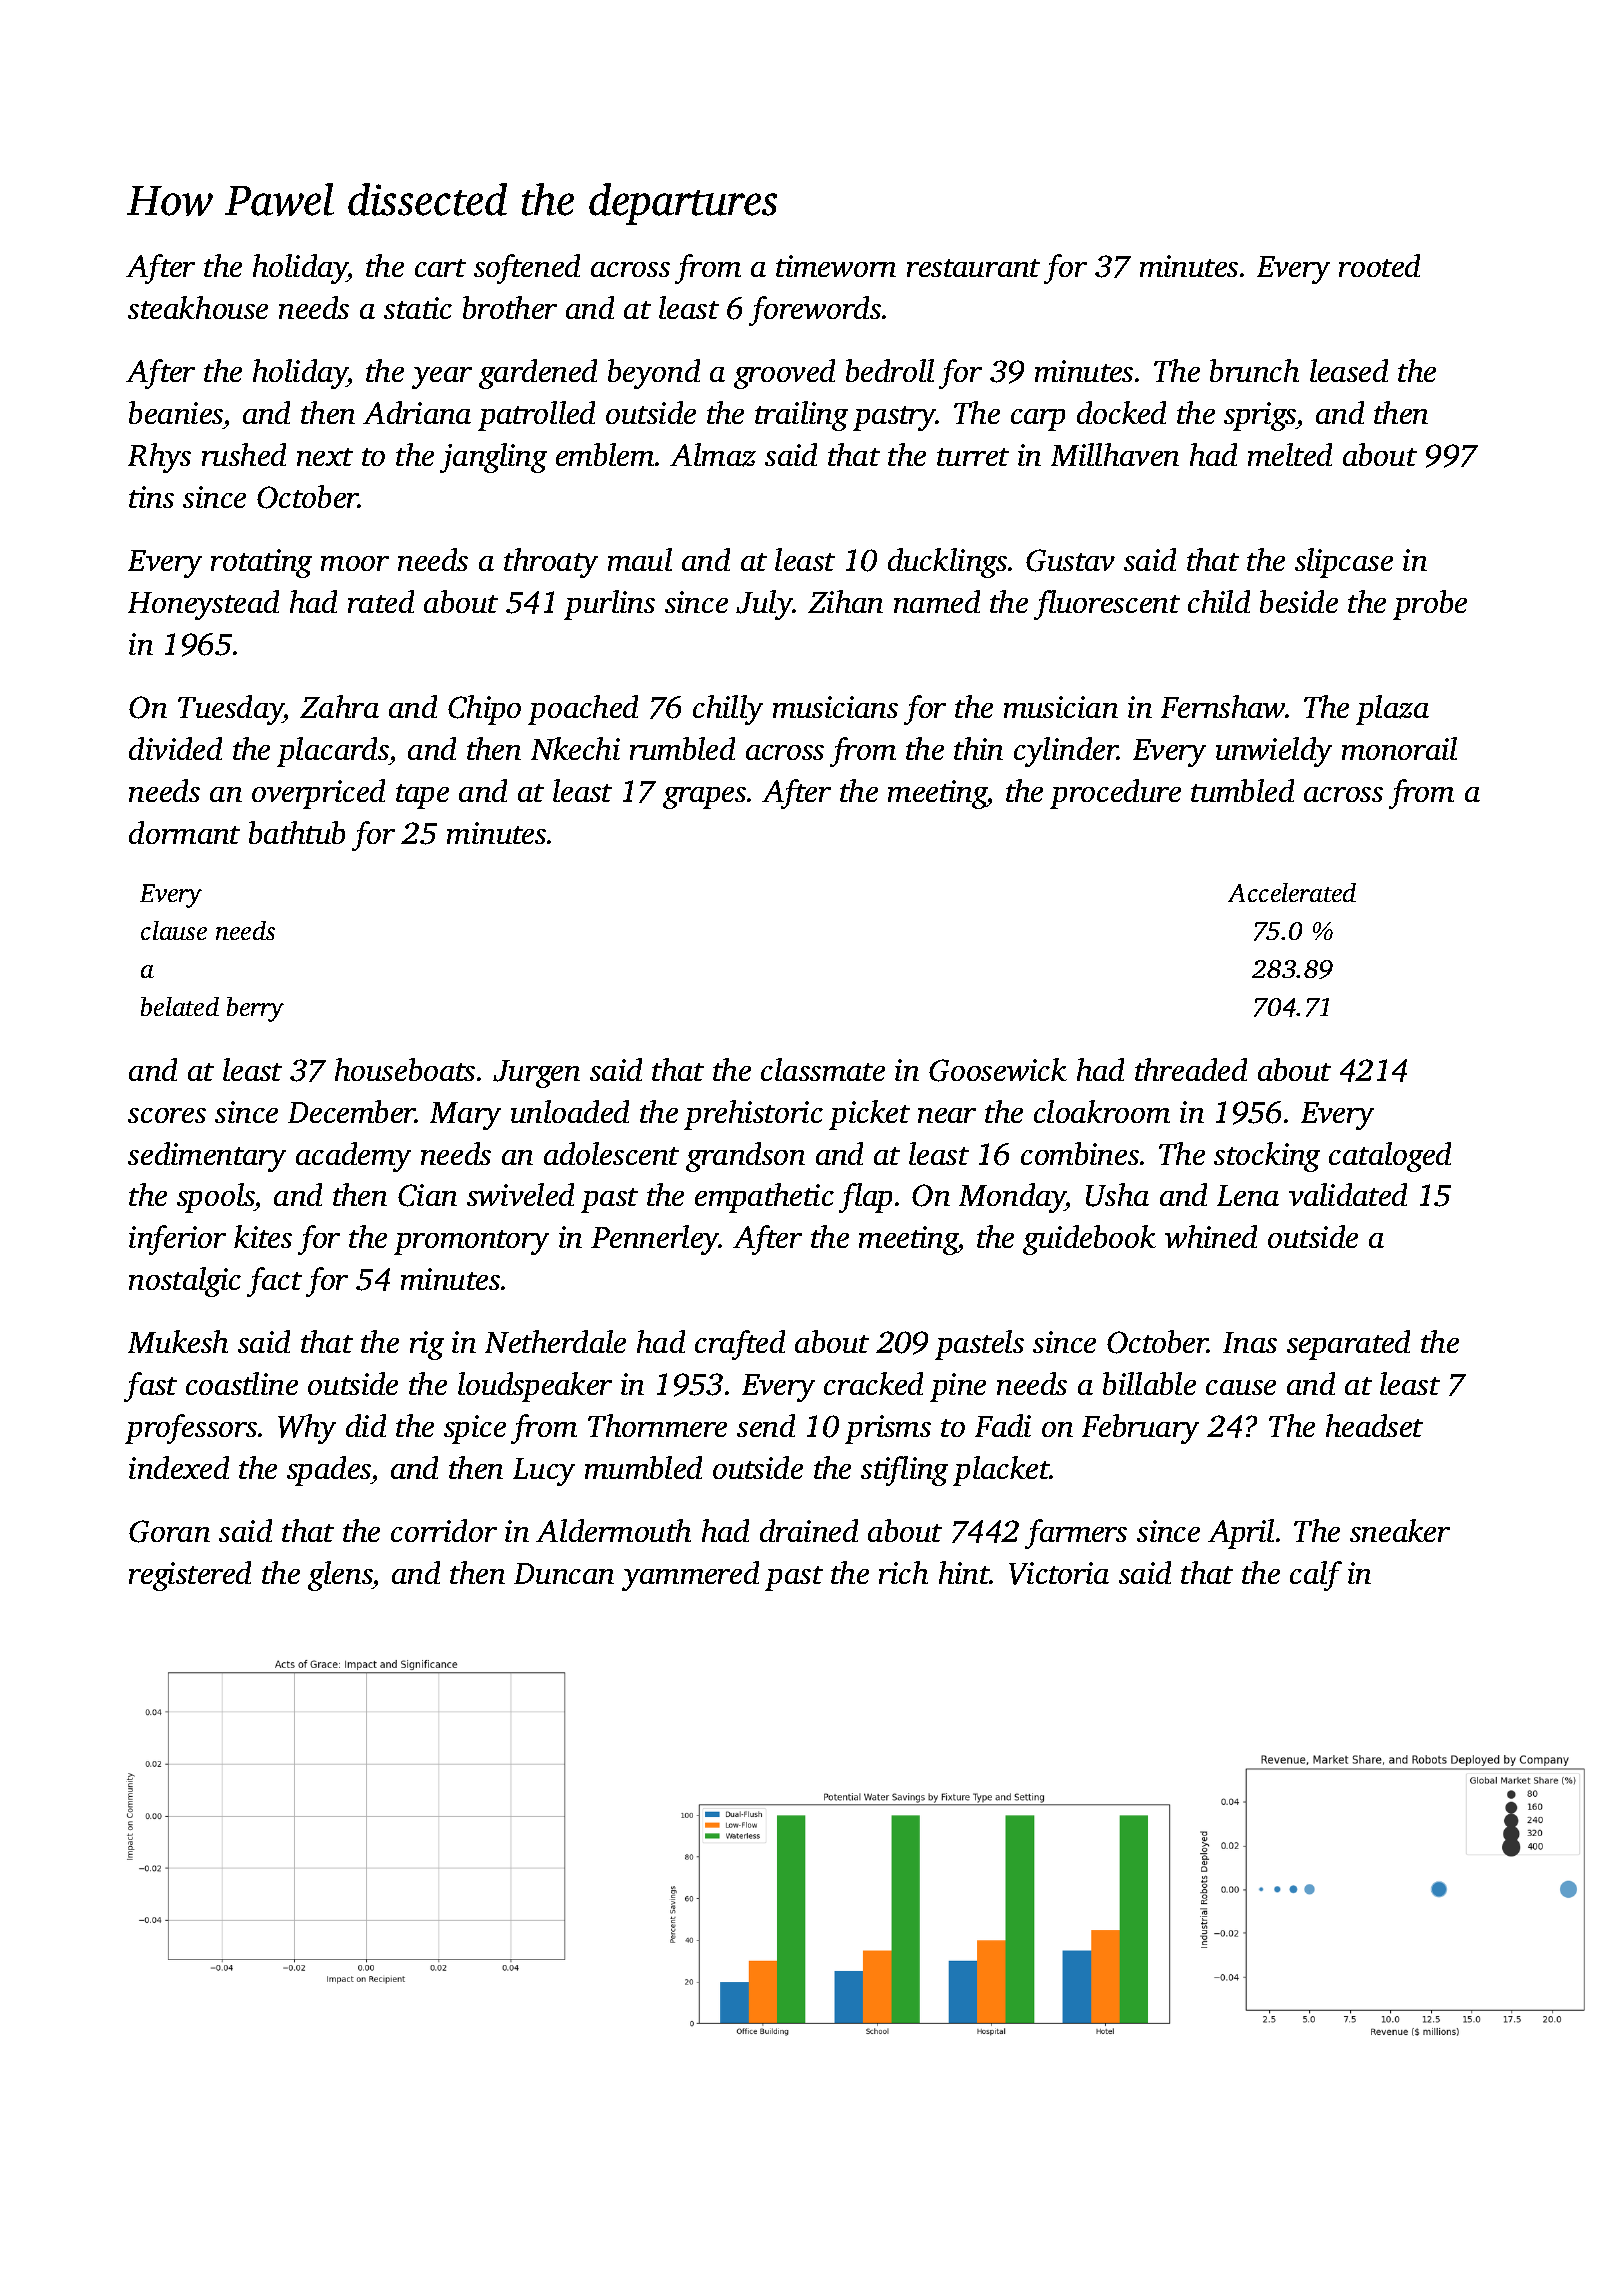 The width and height of the screenshot is (1620, 2292). Describe the element at coordinates (198, 307) in the screenshot. I see `steakhouse` at that location.
